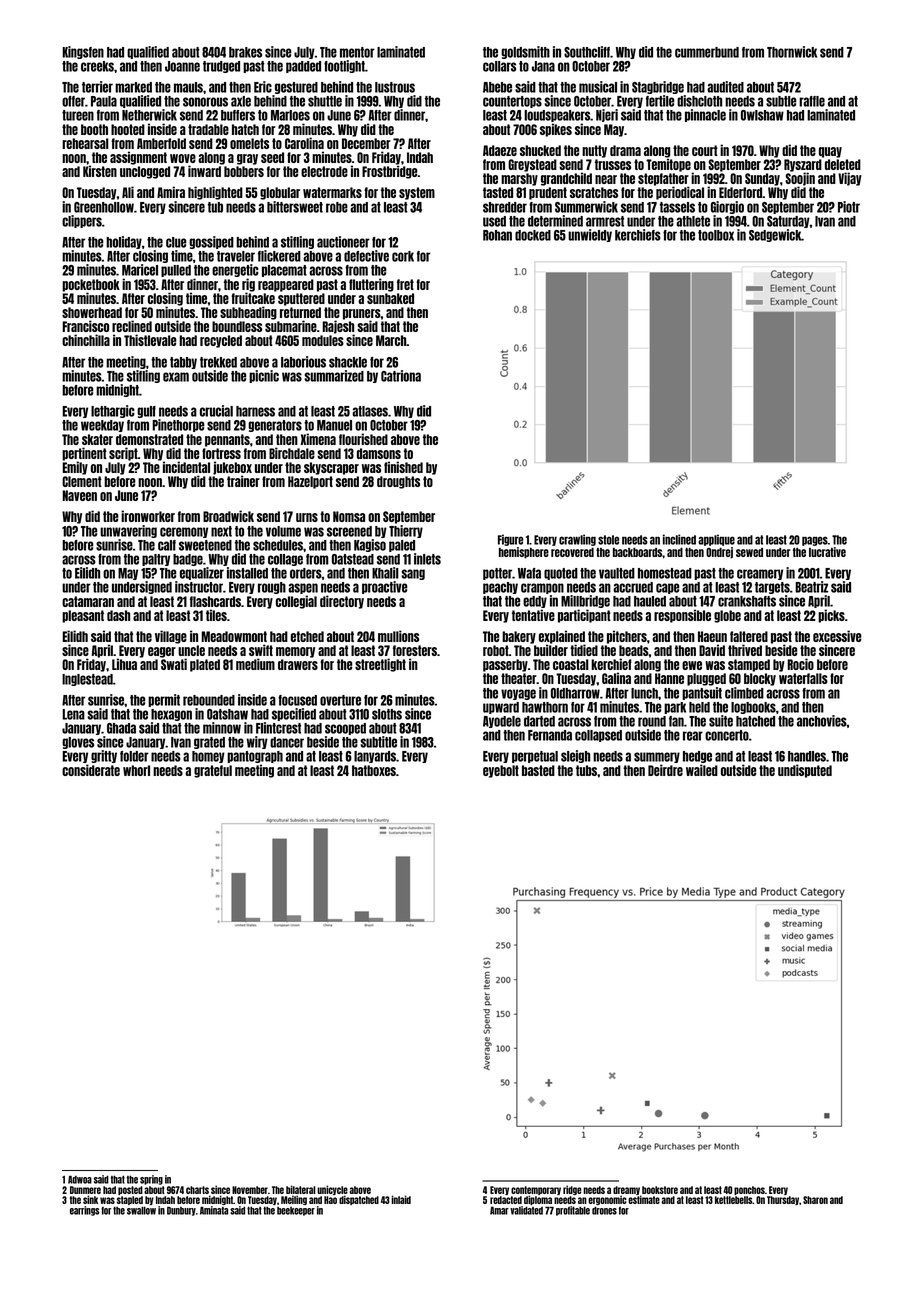  I want to click on spring, so click(151, 1180).
